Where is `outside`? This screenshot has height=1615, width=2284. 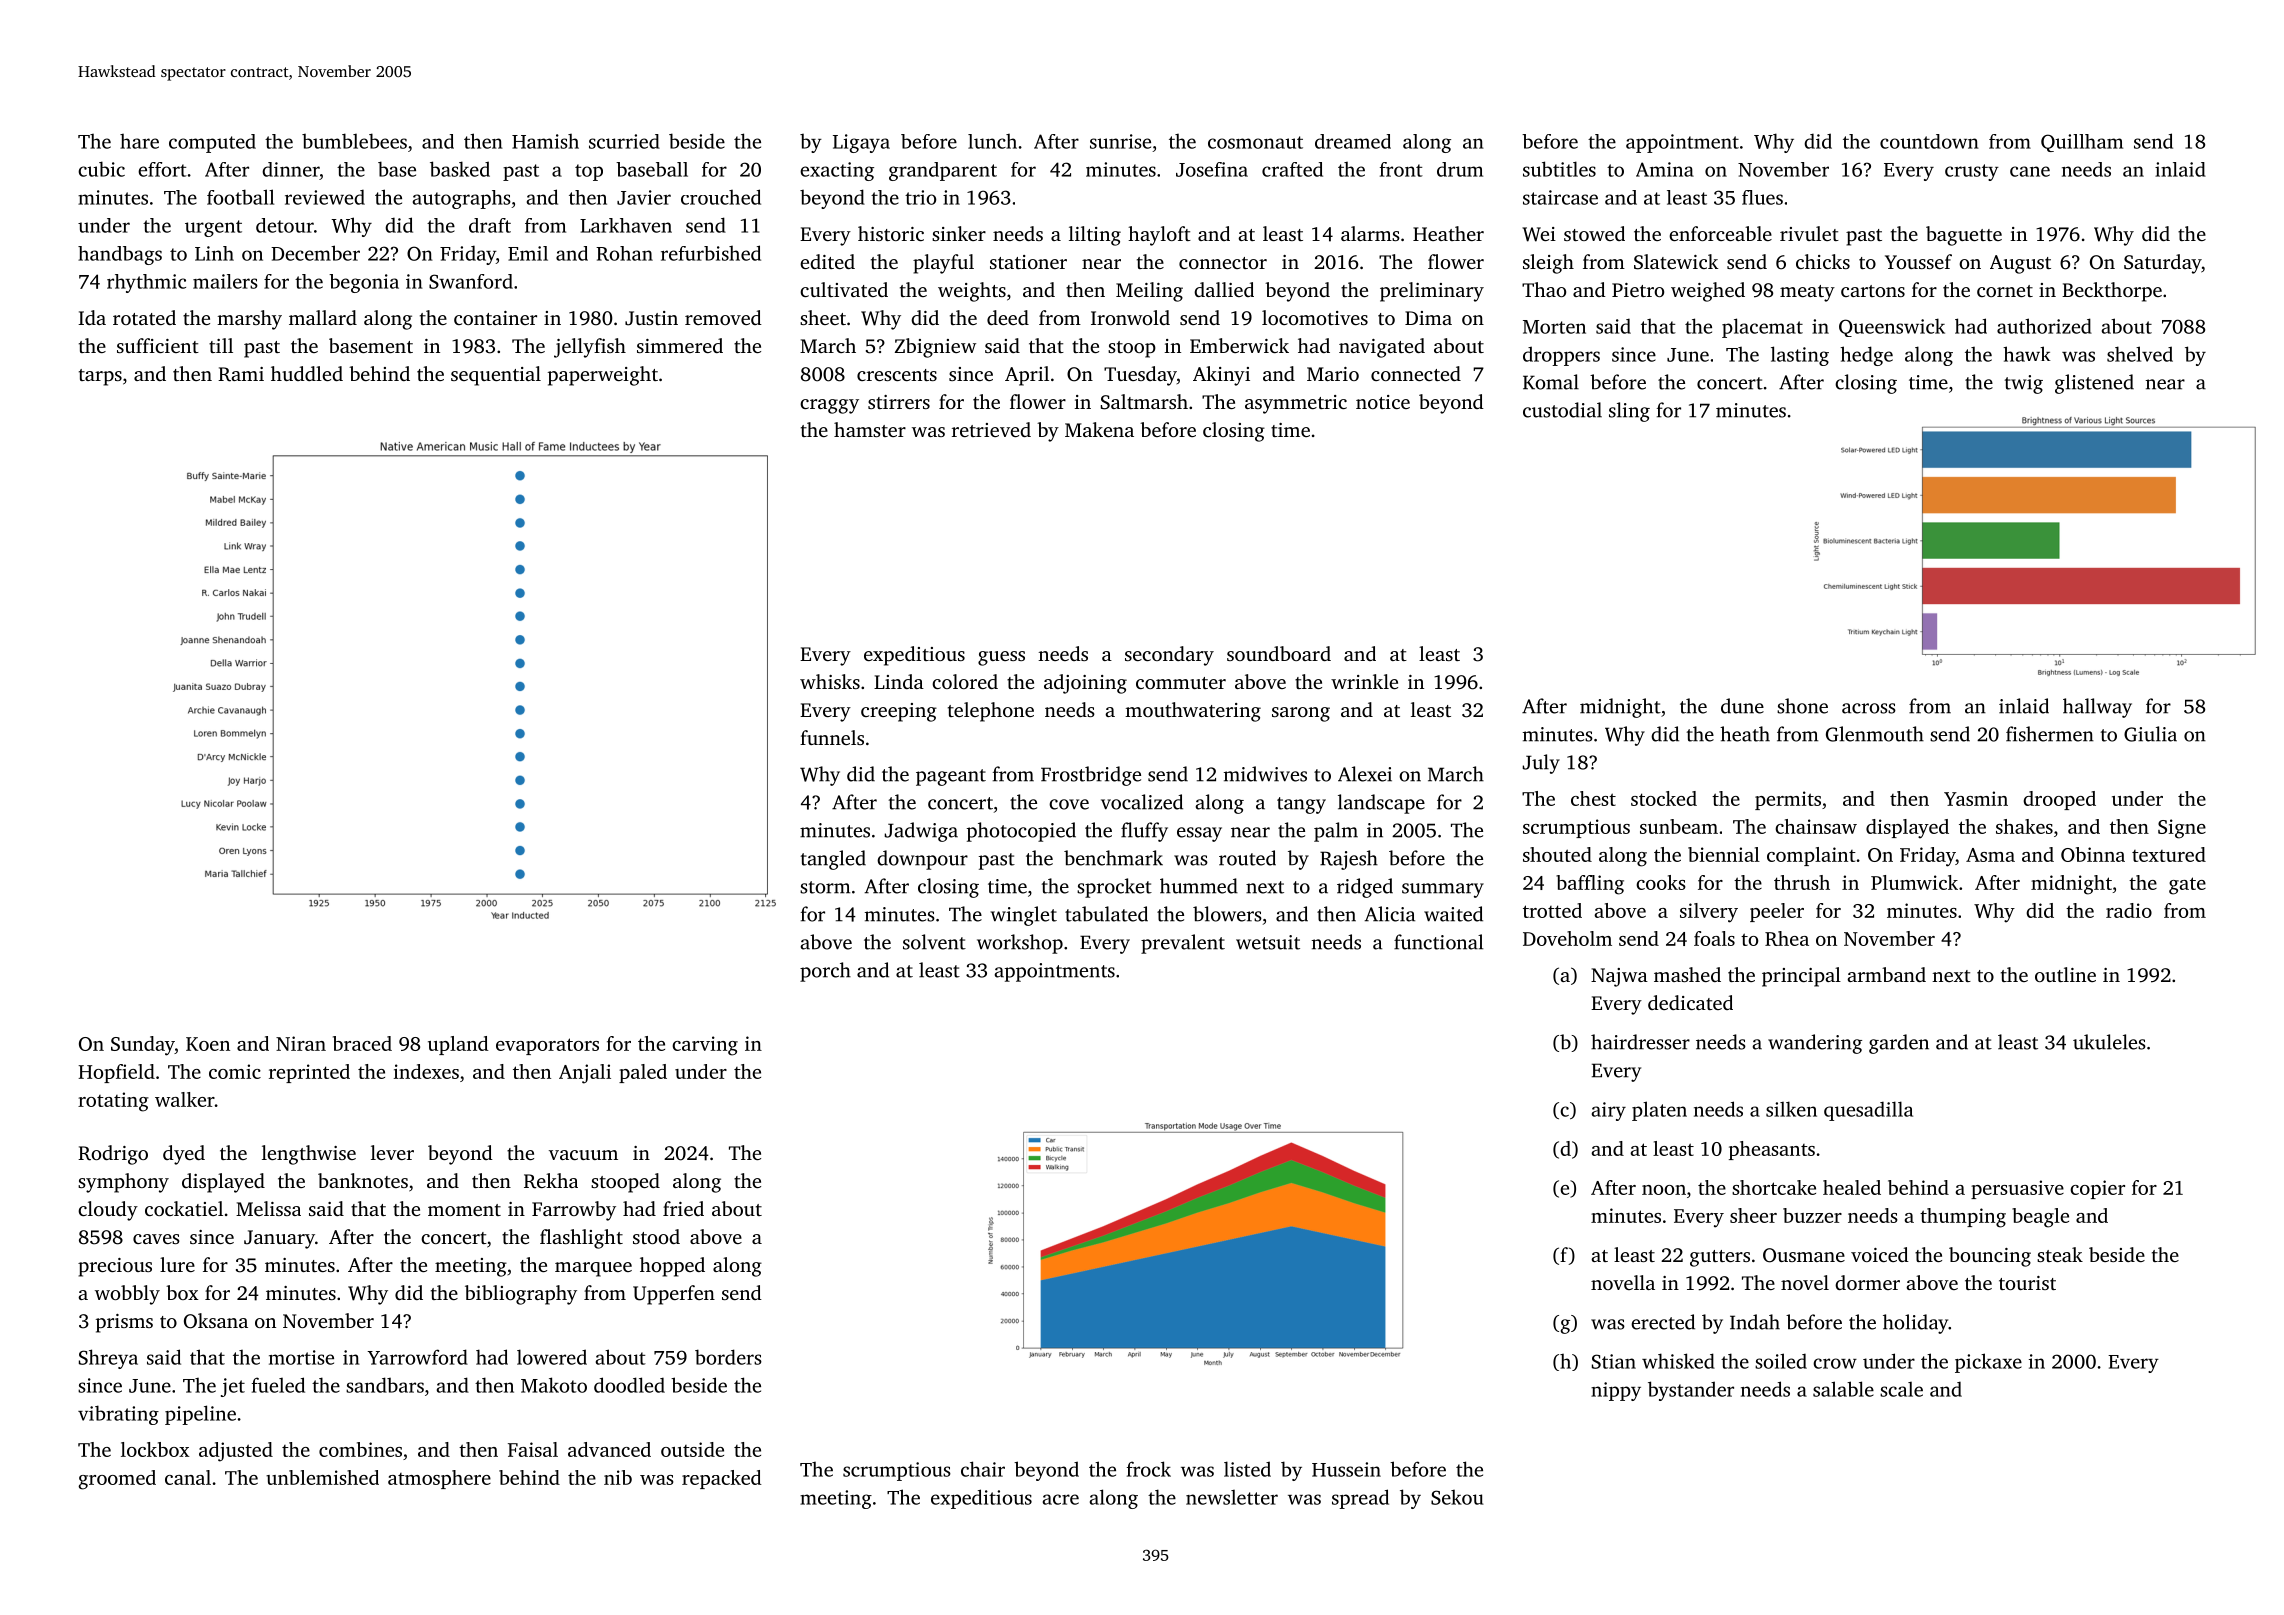 outside is located at coordinates (692, 1449).
